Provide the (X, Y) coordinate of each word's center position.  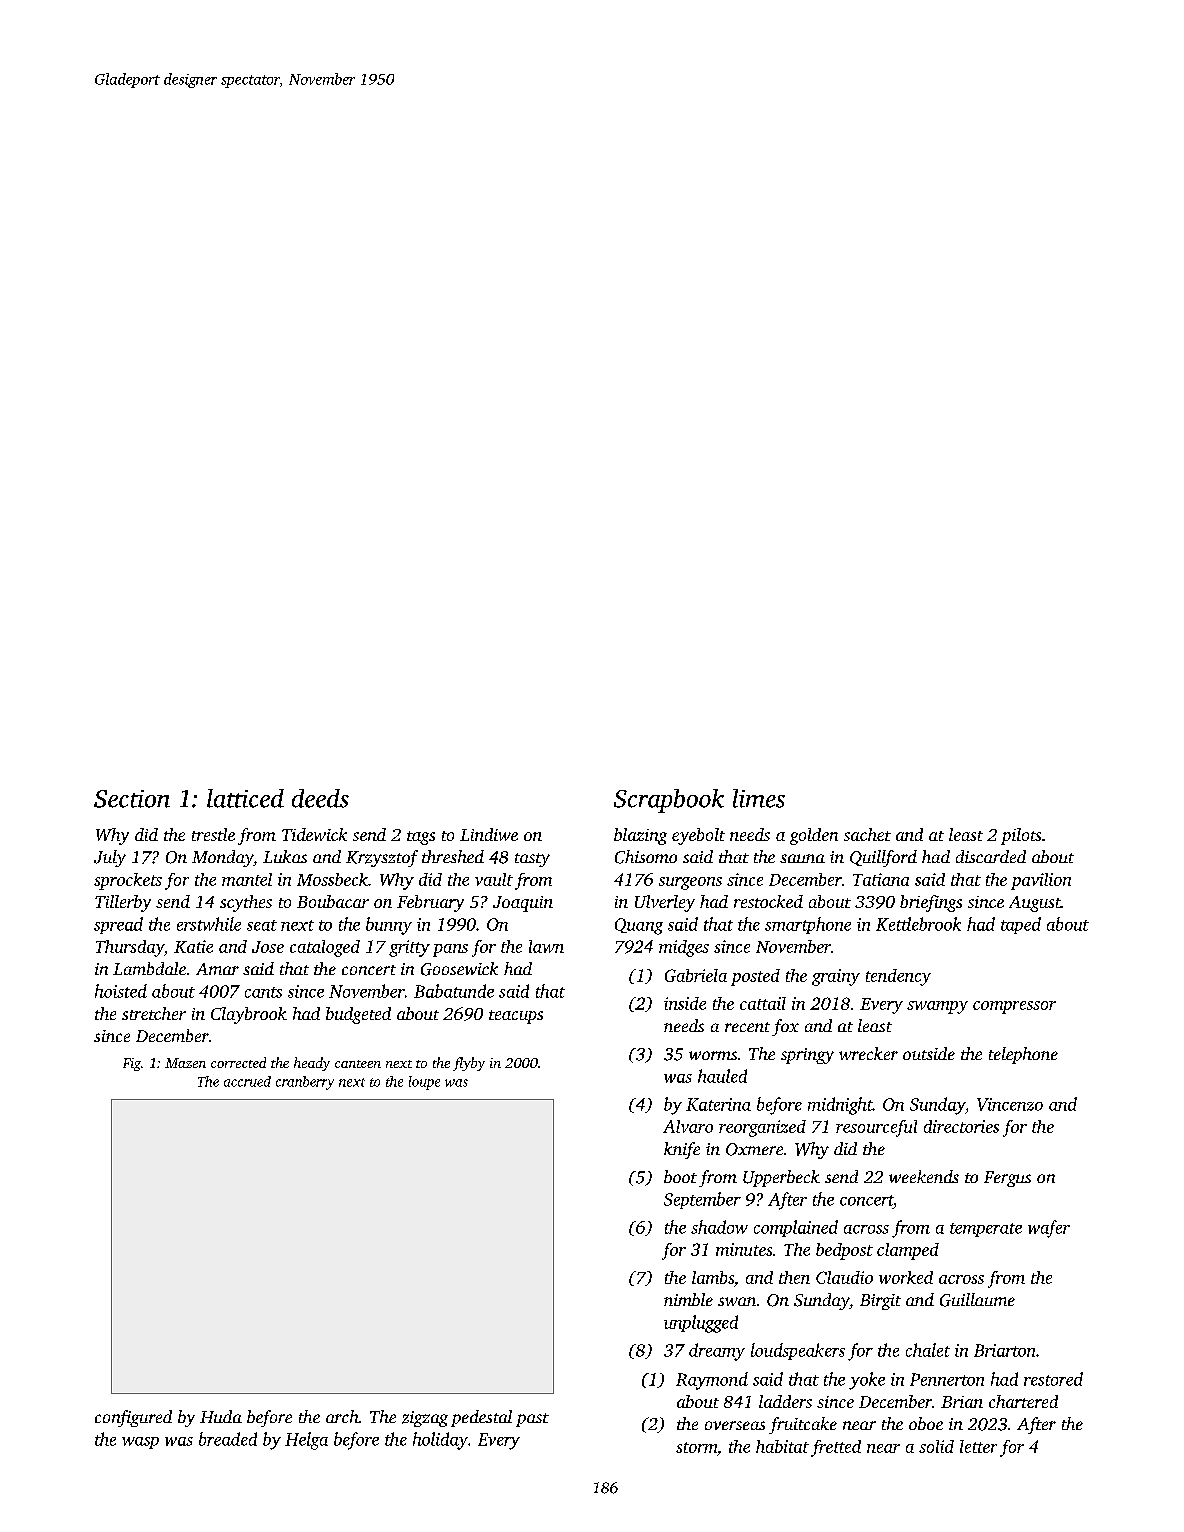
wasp (140, 1443)
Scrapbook (669, 801)
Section (132, 799)
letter (978, 1446)
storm (696, 1447)
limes (759, 798)
